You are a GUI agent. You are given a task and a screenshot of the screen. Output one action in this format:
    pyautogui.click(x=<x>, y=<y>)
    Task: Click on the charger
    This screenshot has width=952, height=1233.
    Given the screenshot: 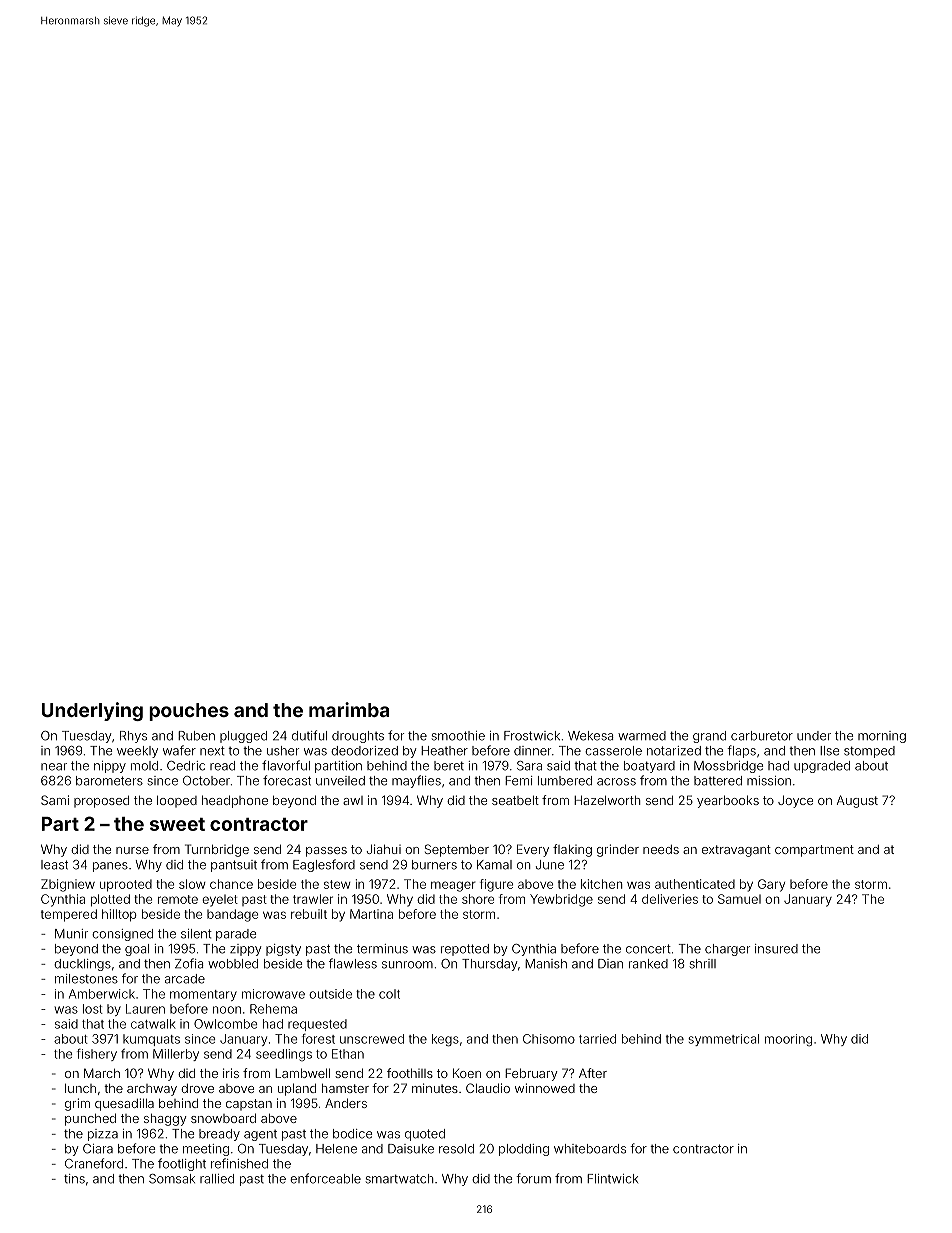 What is the action you would take?
    pyautogui.click(x=727, y=950)
